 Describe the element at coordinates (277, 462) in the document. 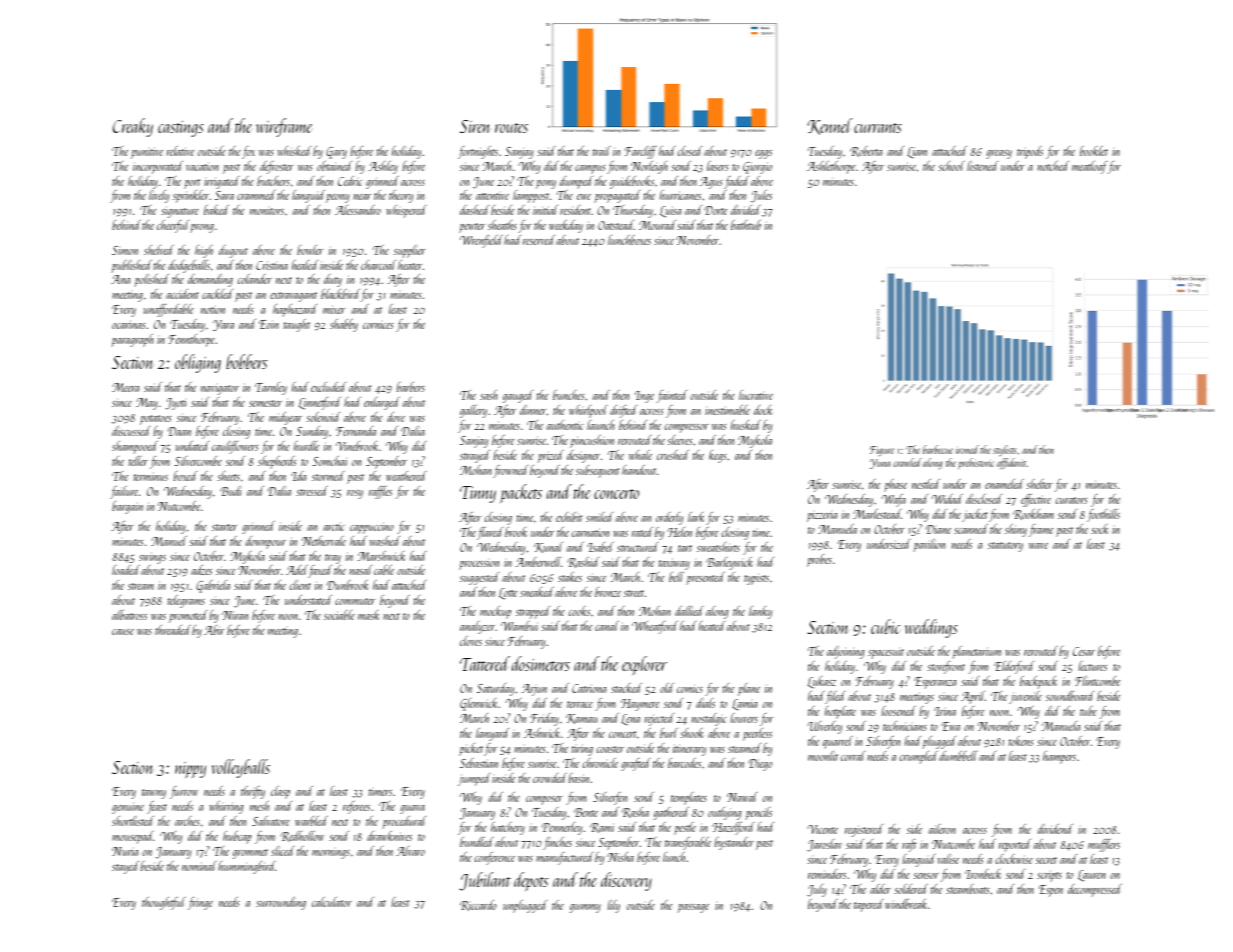

I see `shepherds` at that location.
